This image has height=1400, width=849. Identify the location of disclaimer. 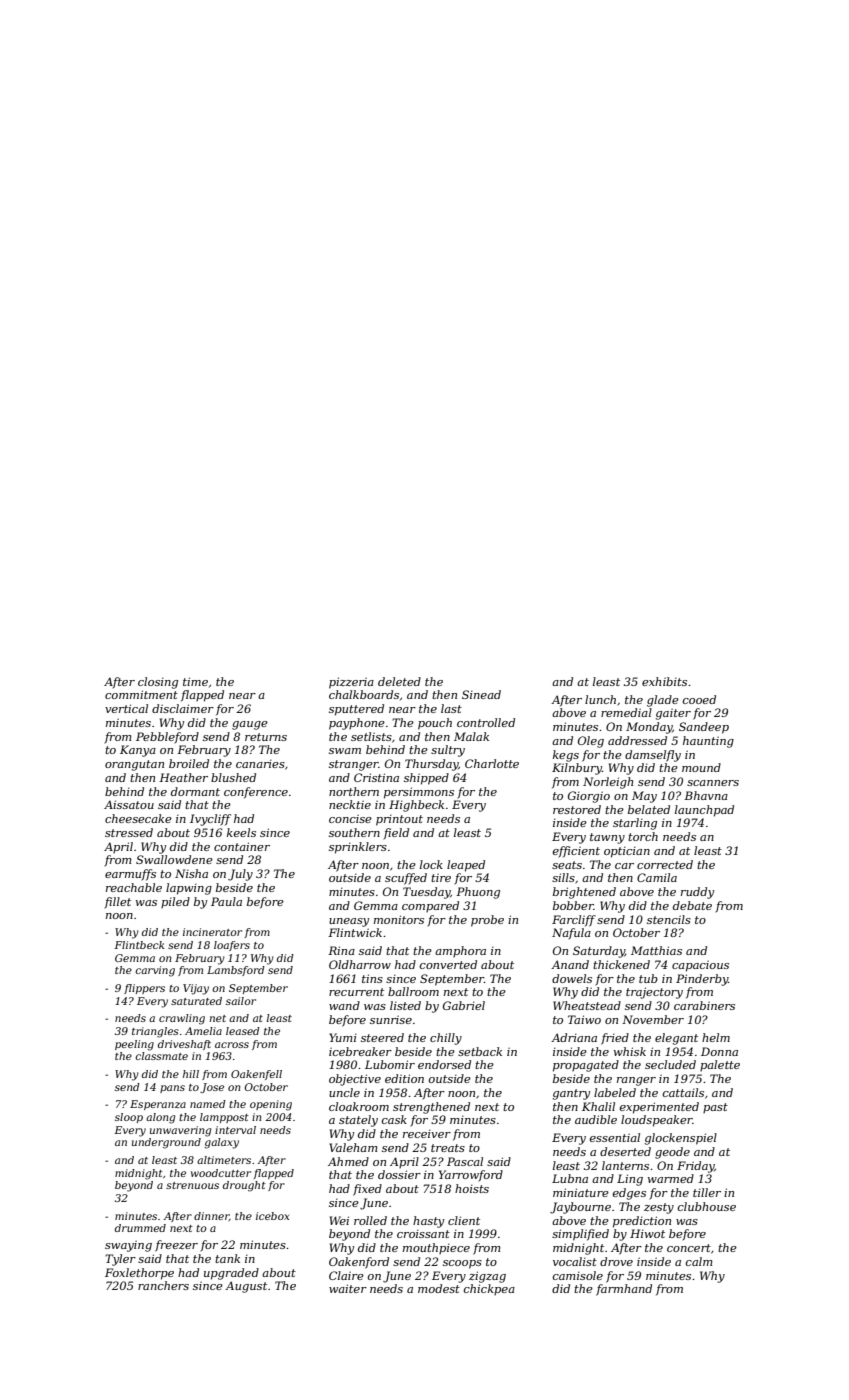
(183, 708).
